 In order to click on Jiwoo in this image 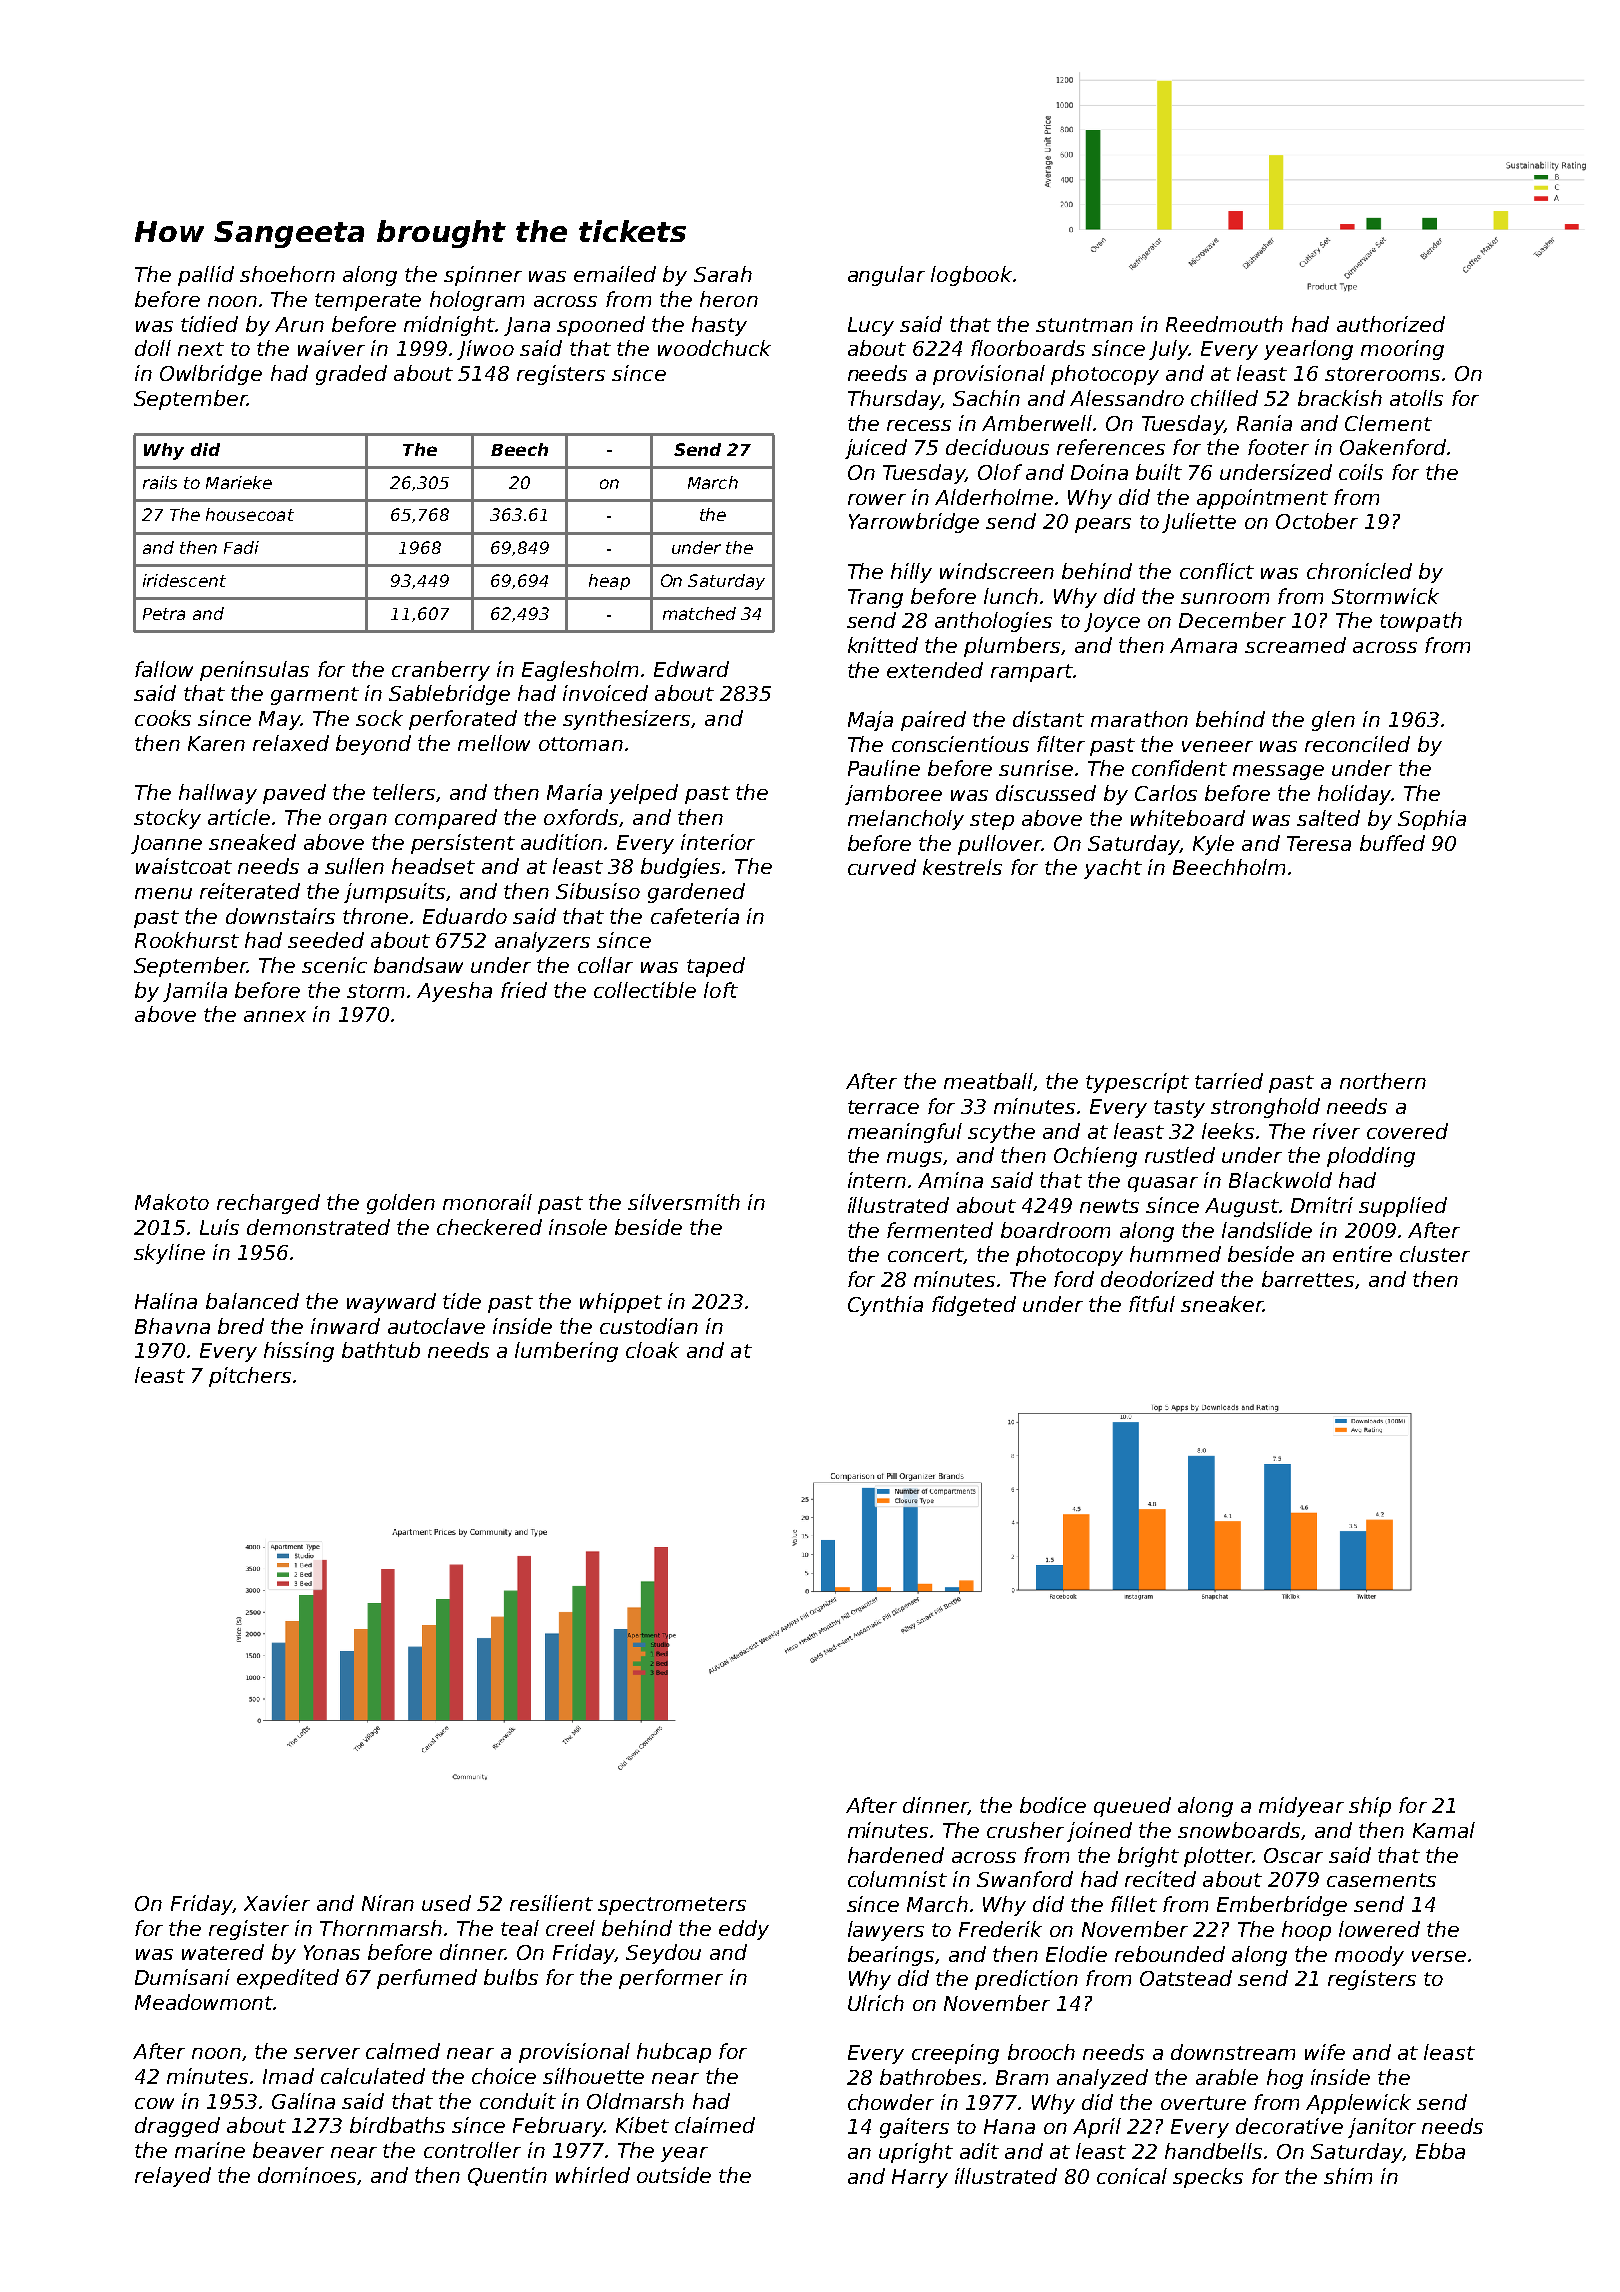, I will do `click(485, 350)`.
